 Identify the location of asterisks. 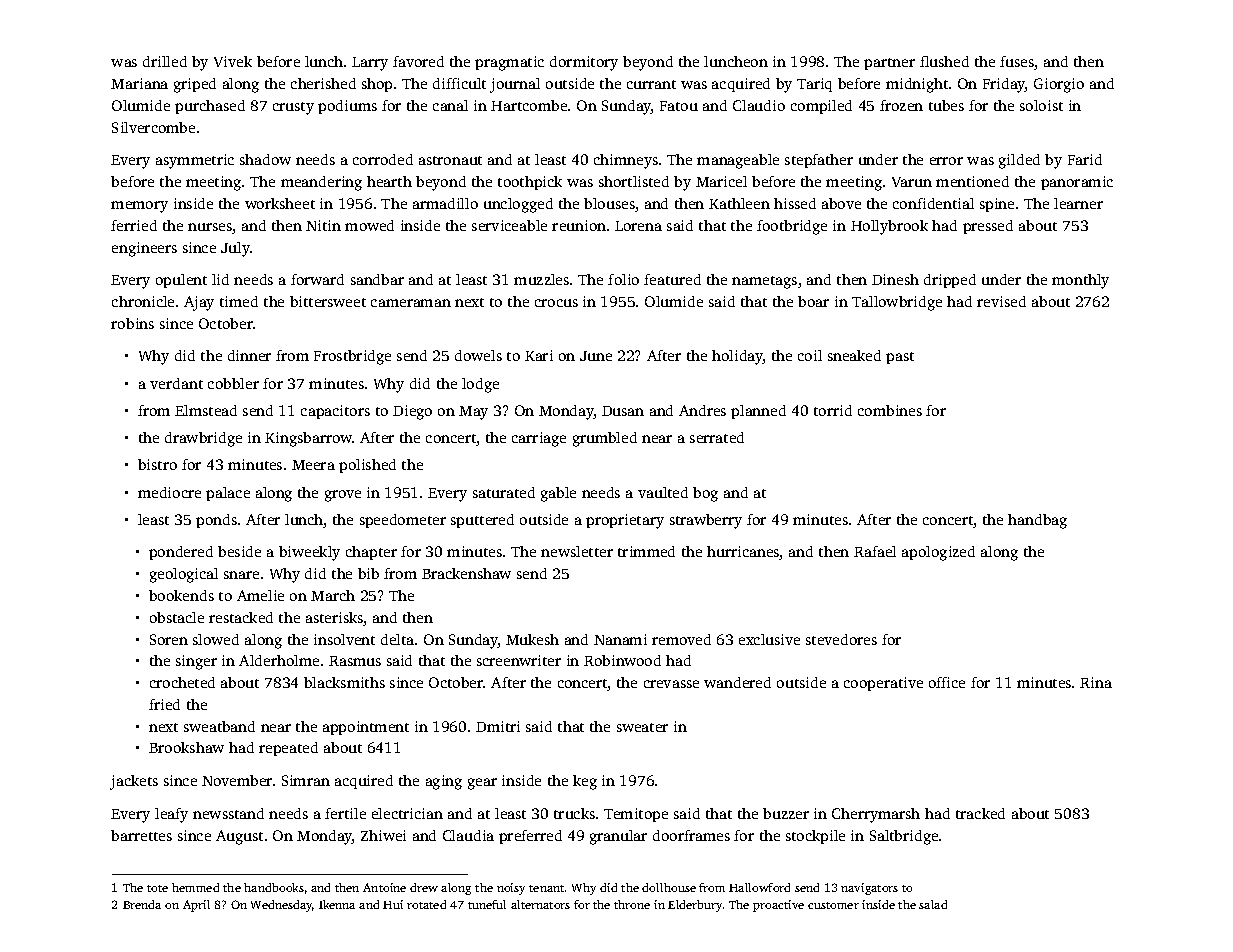
(335, 619).
